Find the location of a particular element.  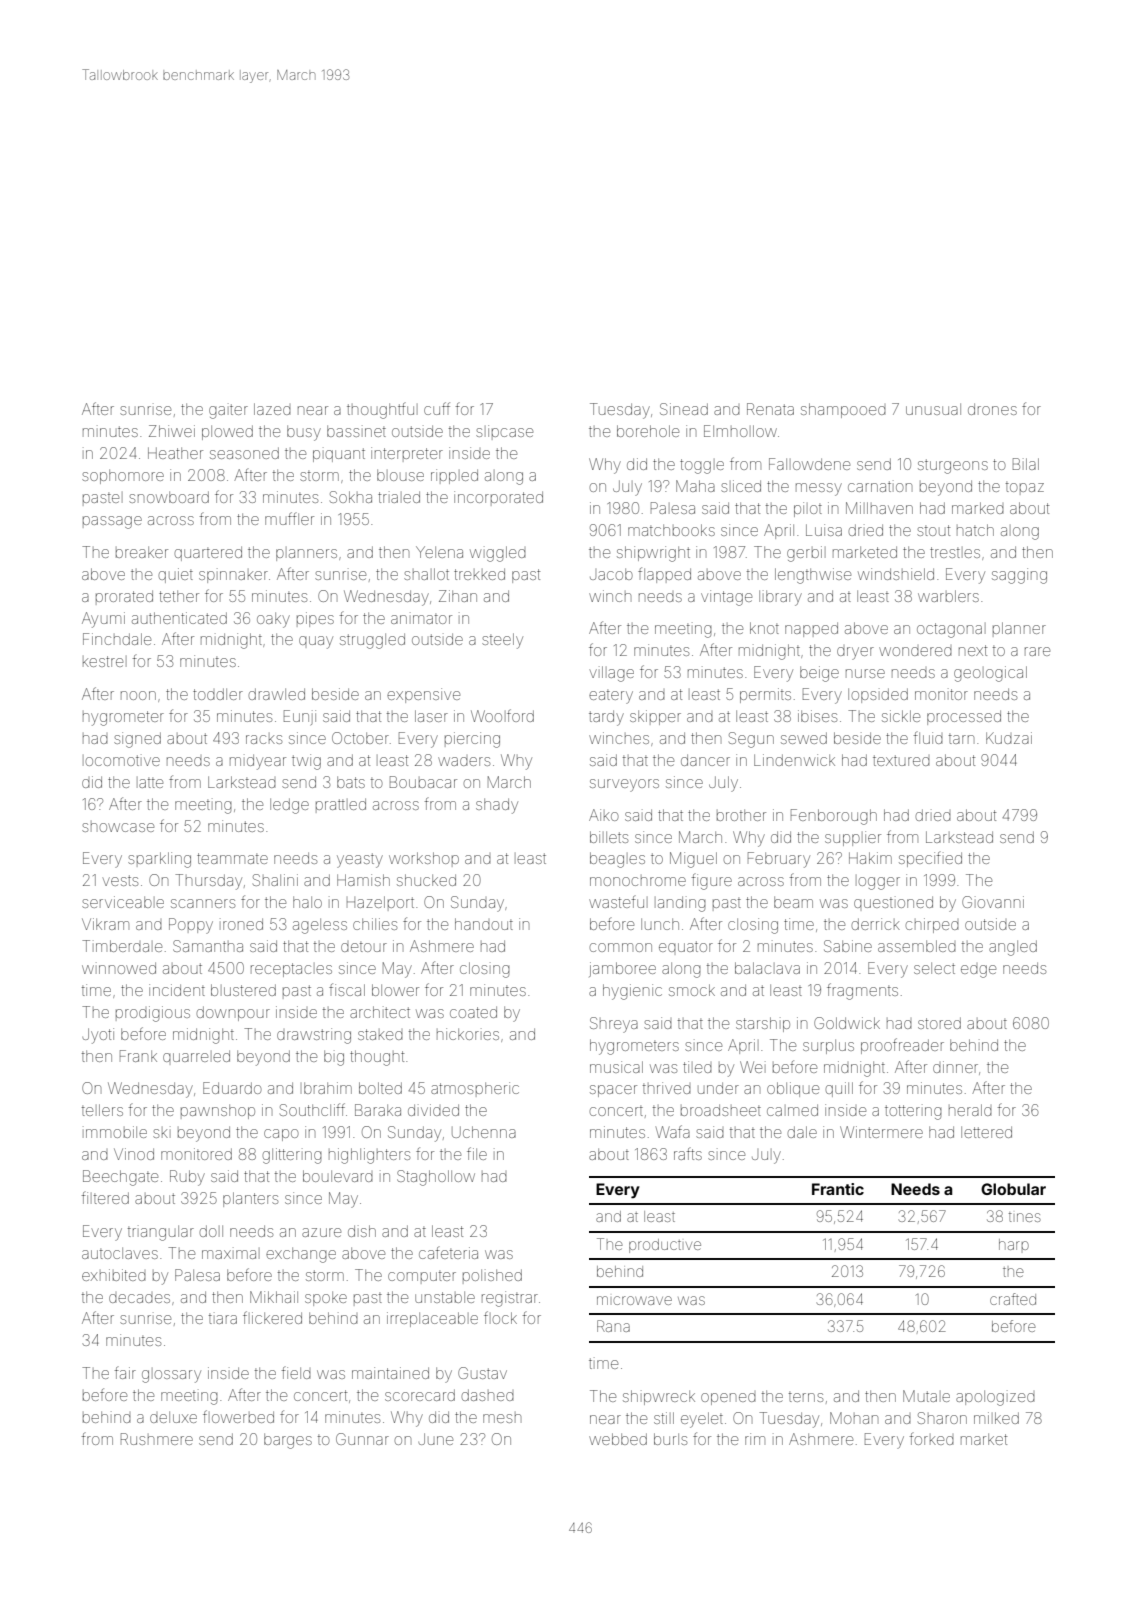

sickle is located at coordinates (901, 716).
